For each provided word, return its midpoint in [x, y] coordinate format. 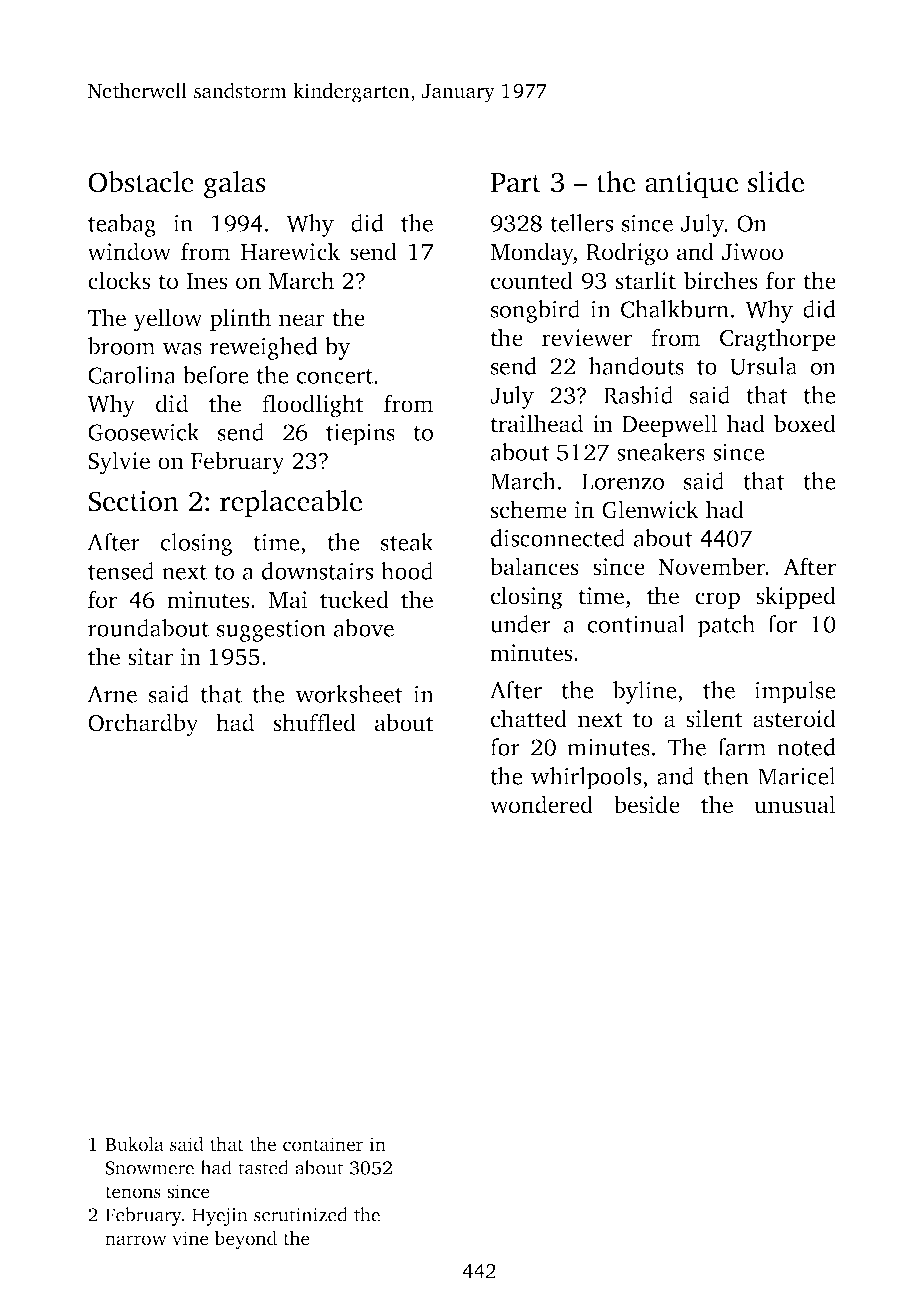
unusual [795, 804]
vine [190, 1238]
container [323, 1144]
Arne [112, 694]
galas [235, 185]
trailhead [536, 423]
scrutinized [301, 1214]
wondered [541, 804]
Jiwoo [752, 252]
